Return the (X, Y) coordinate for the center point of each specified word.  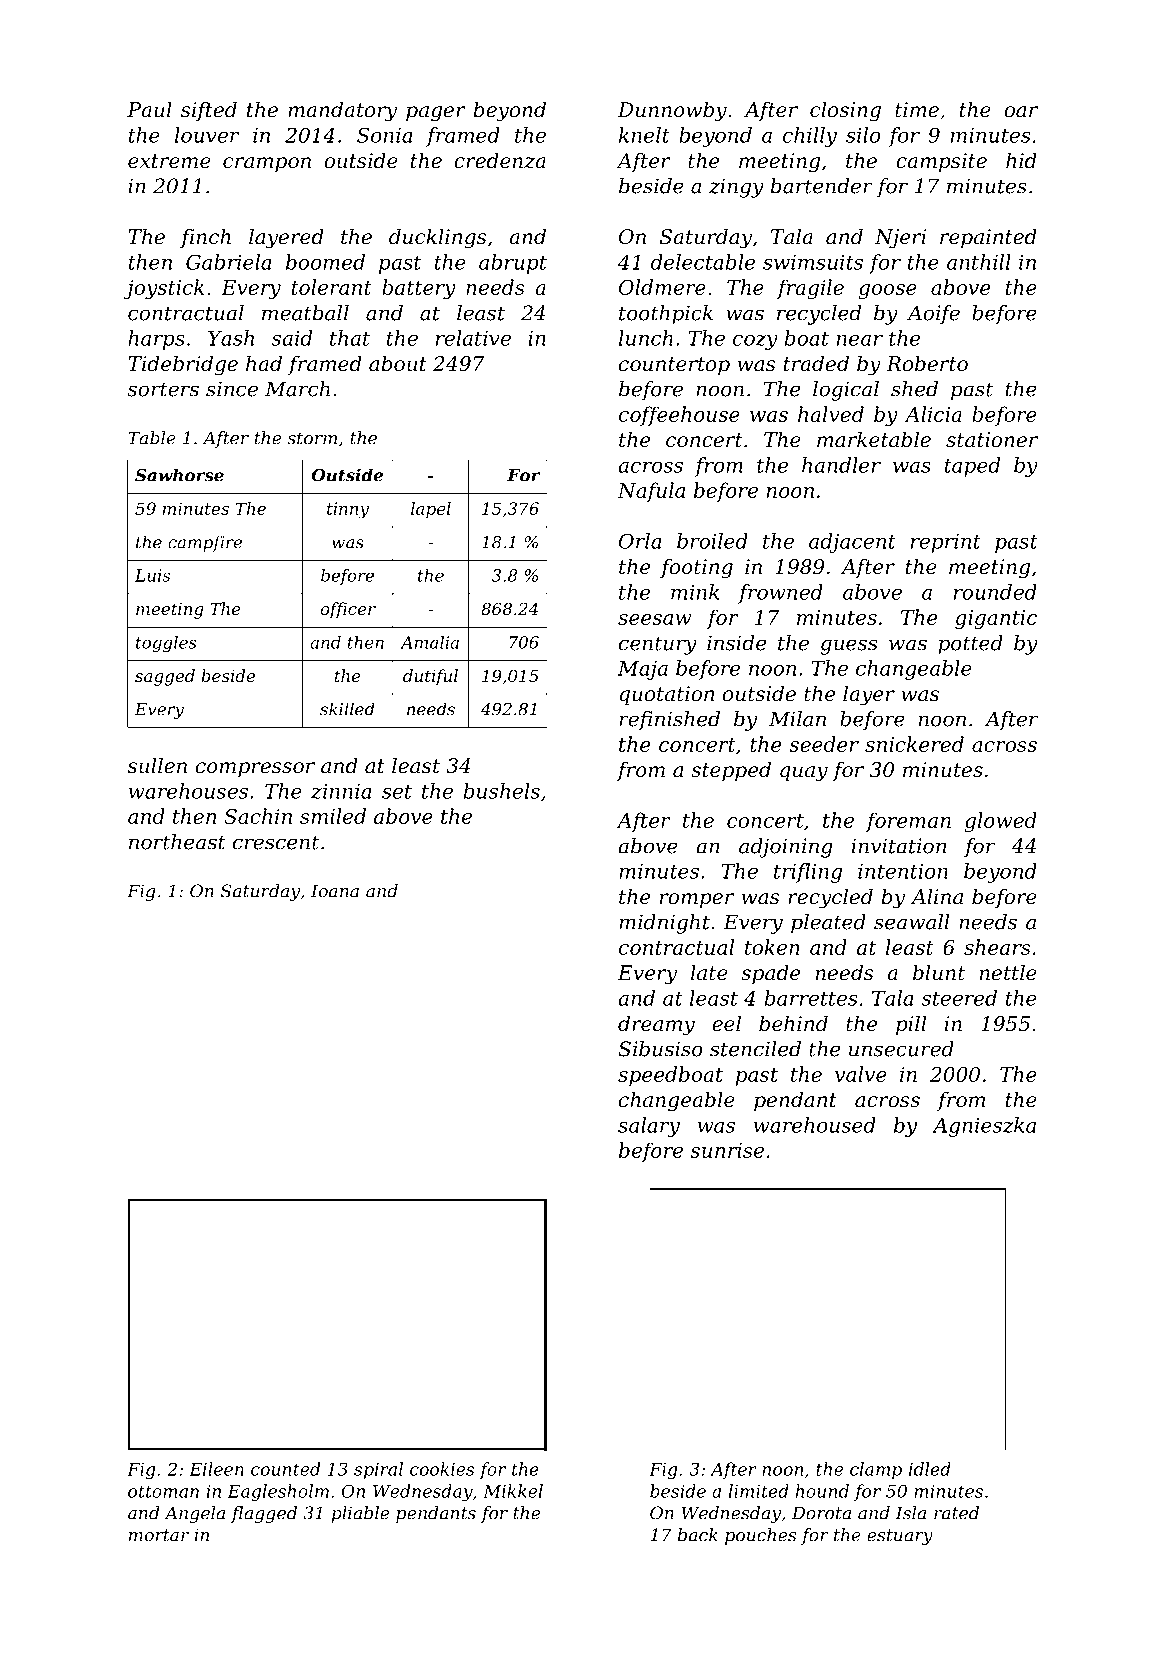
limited (759, 1491)
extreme (169, 161)
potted (970, 645)
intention (903, 871)
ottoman (163, 1491)
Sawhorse (179, 475)
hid (1021, 160)
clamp (876, 1470)
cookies (442, 1469)
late (709, 972)
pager (436, 114)
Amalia (429, 642)
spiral (378, 1470)
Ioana (335, 891)
